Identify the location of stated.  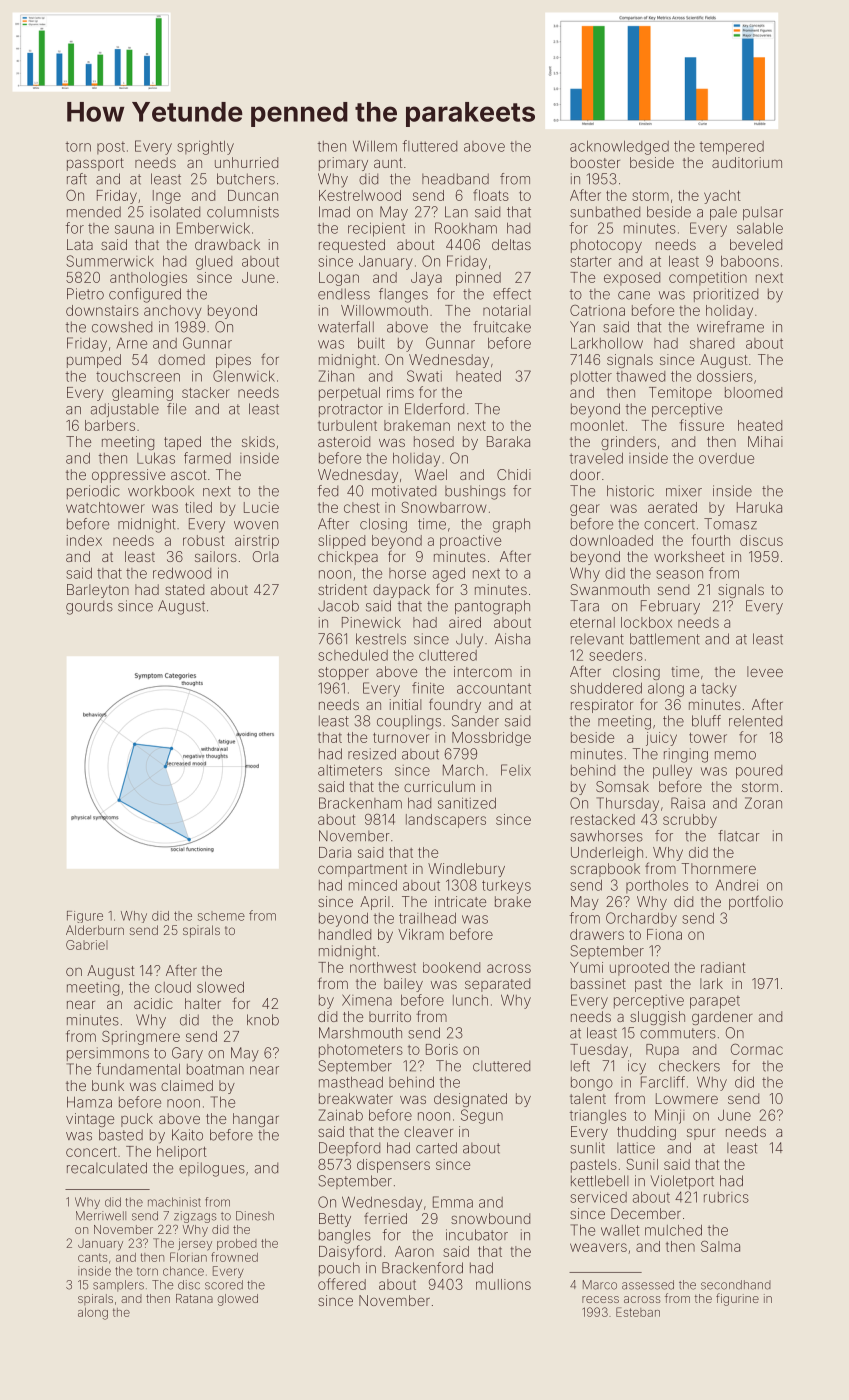
(184, 589).
